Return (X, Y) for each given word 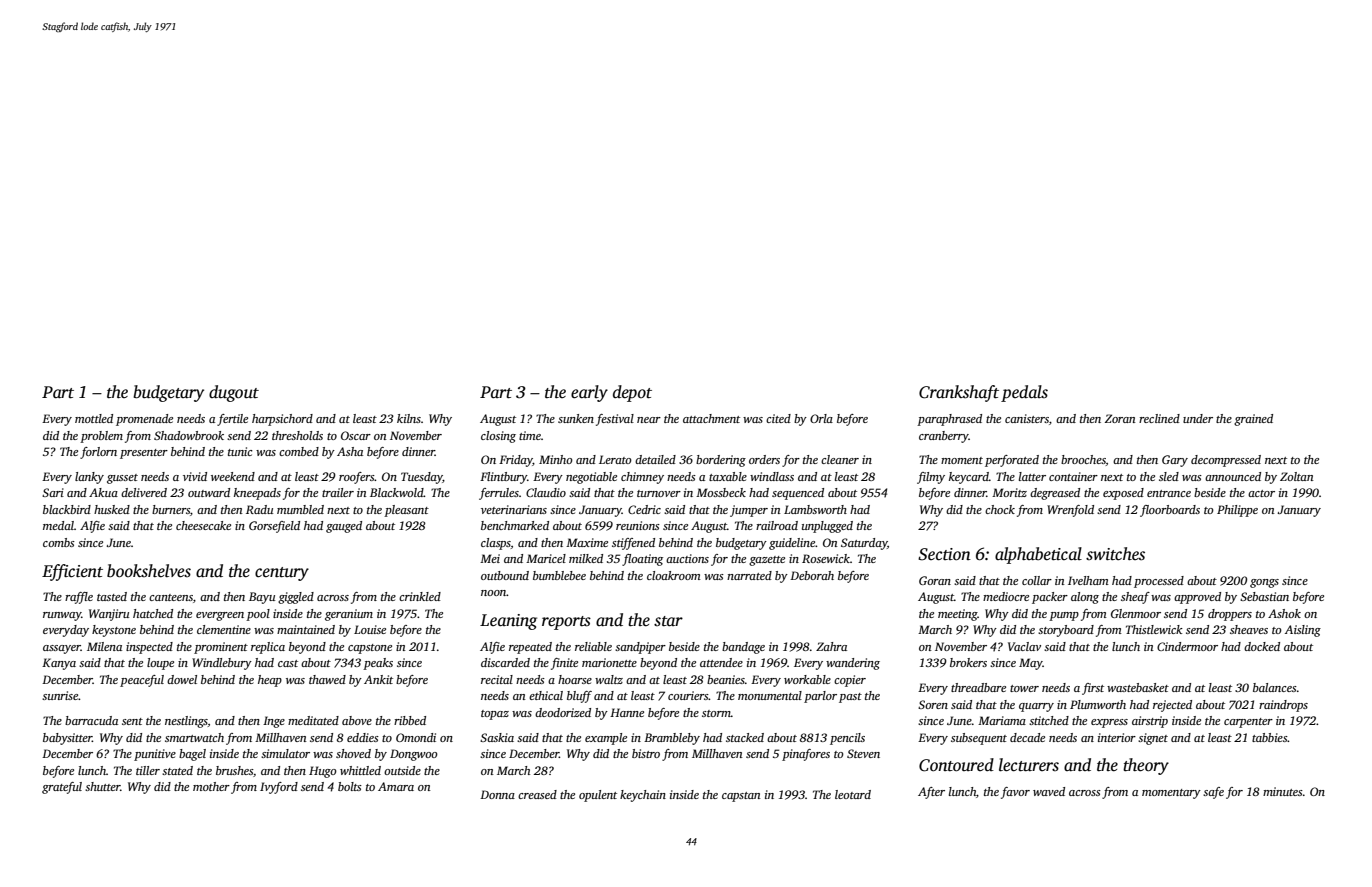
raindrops (1283, 706)
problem (101, 437)
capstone (370, 649)
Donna (497, 794)
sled (1169, 476)
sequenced (798, 494)
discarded (505, 662)
